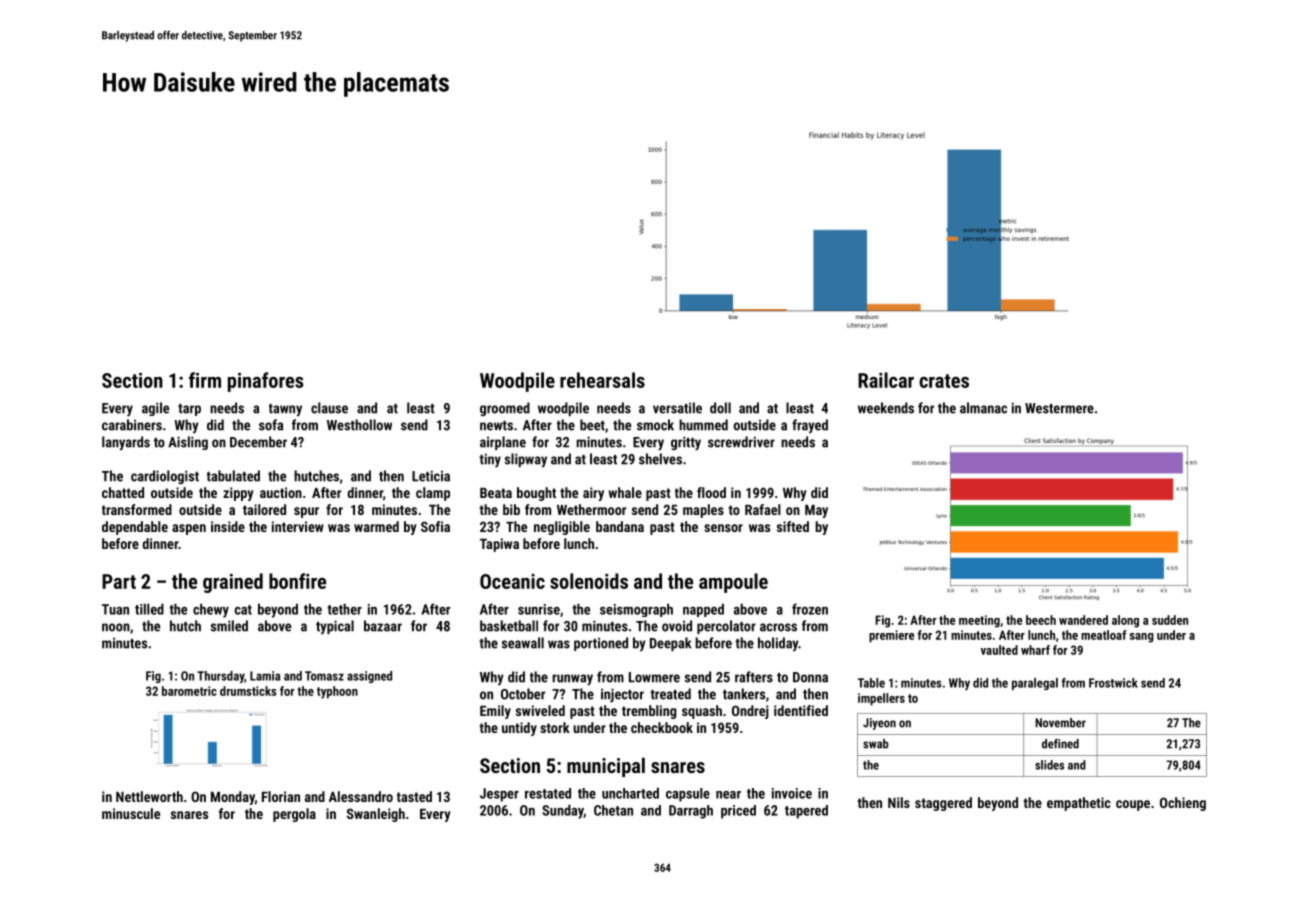 The image size is (1308, 924). Describe the element at coordinates (886, 408) in the screenshot. I see `weekends` at that location.
